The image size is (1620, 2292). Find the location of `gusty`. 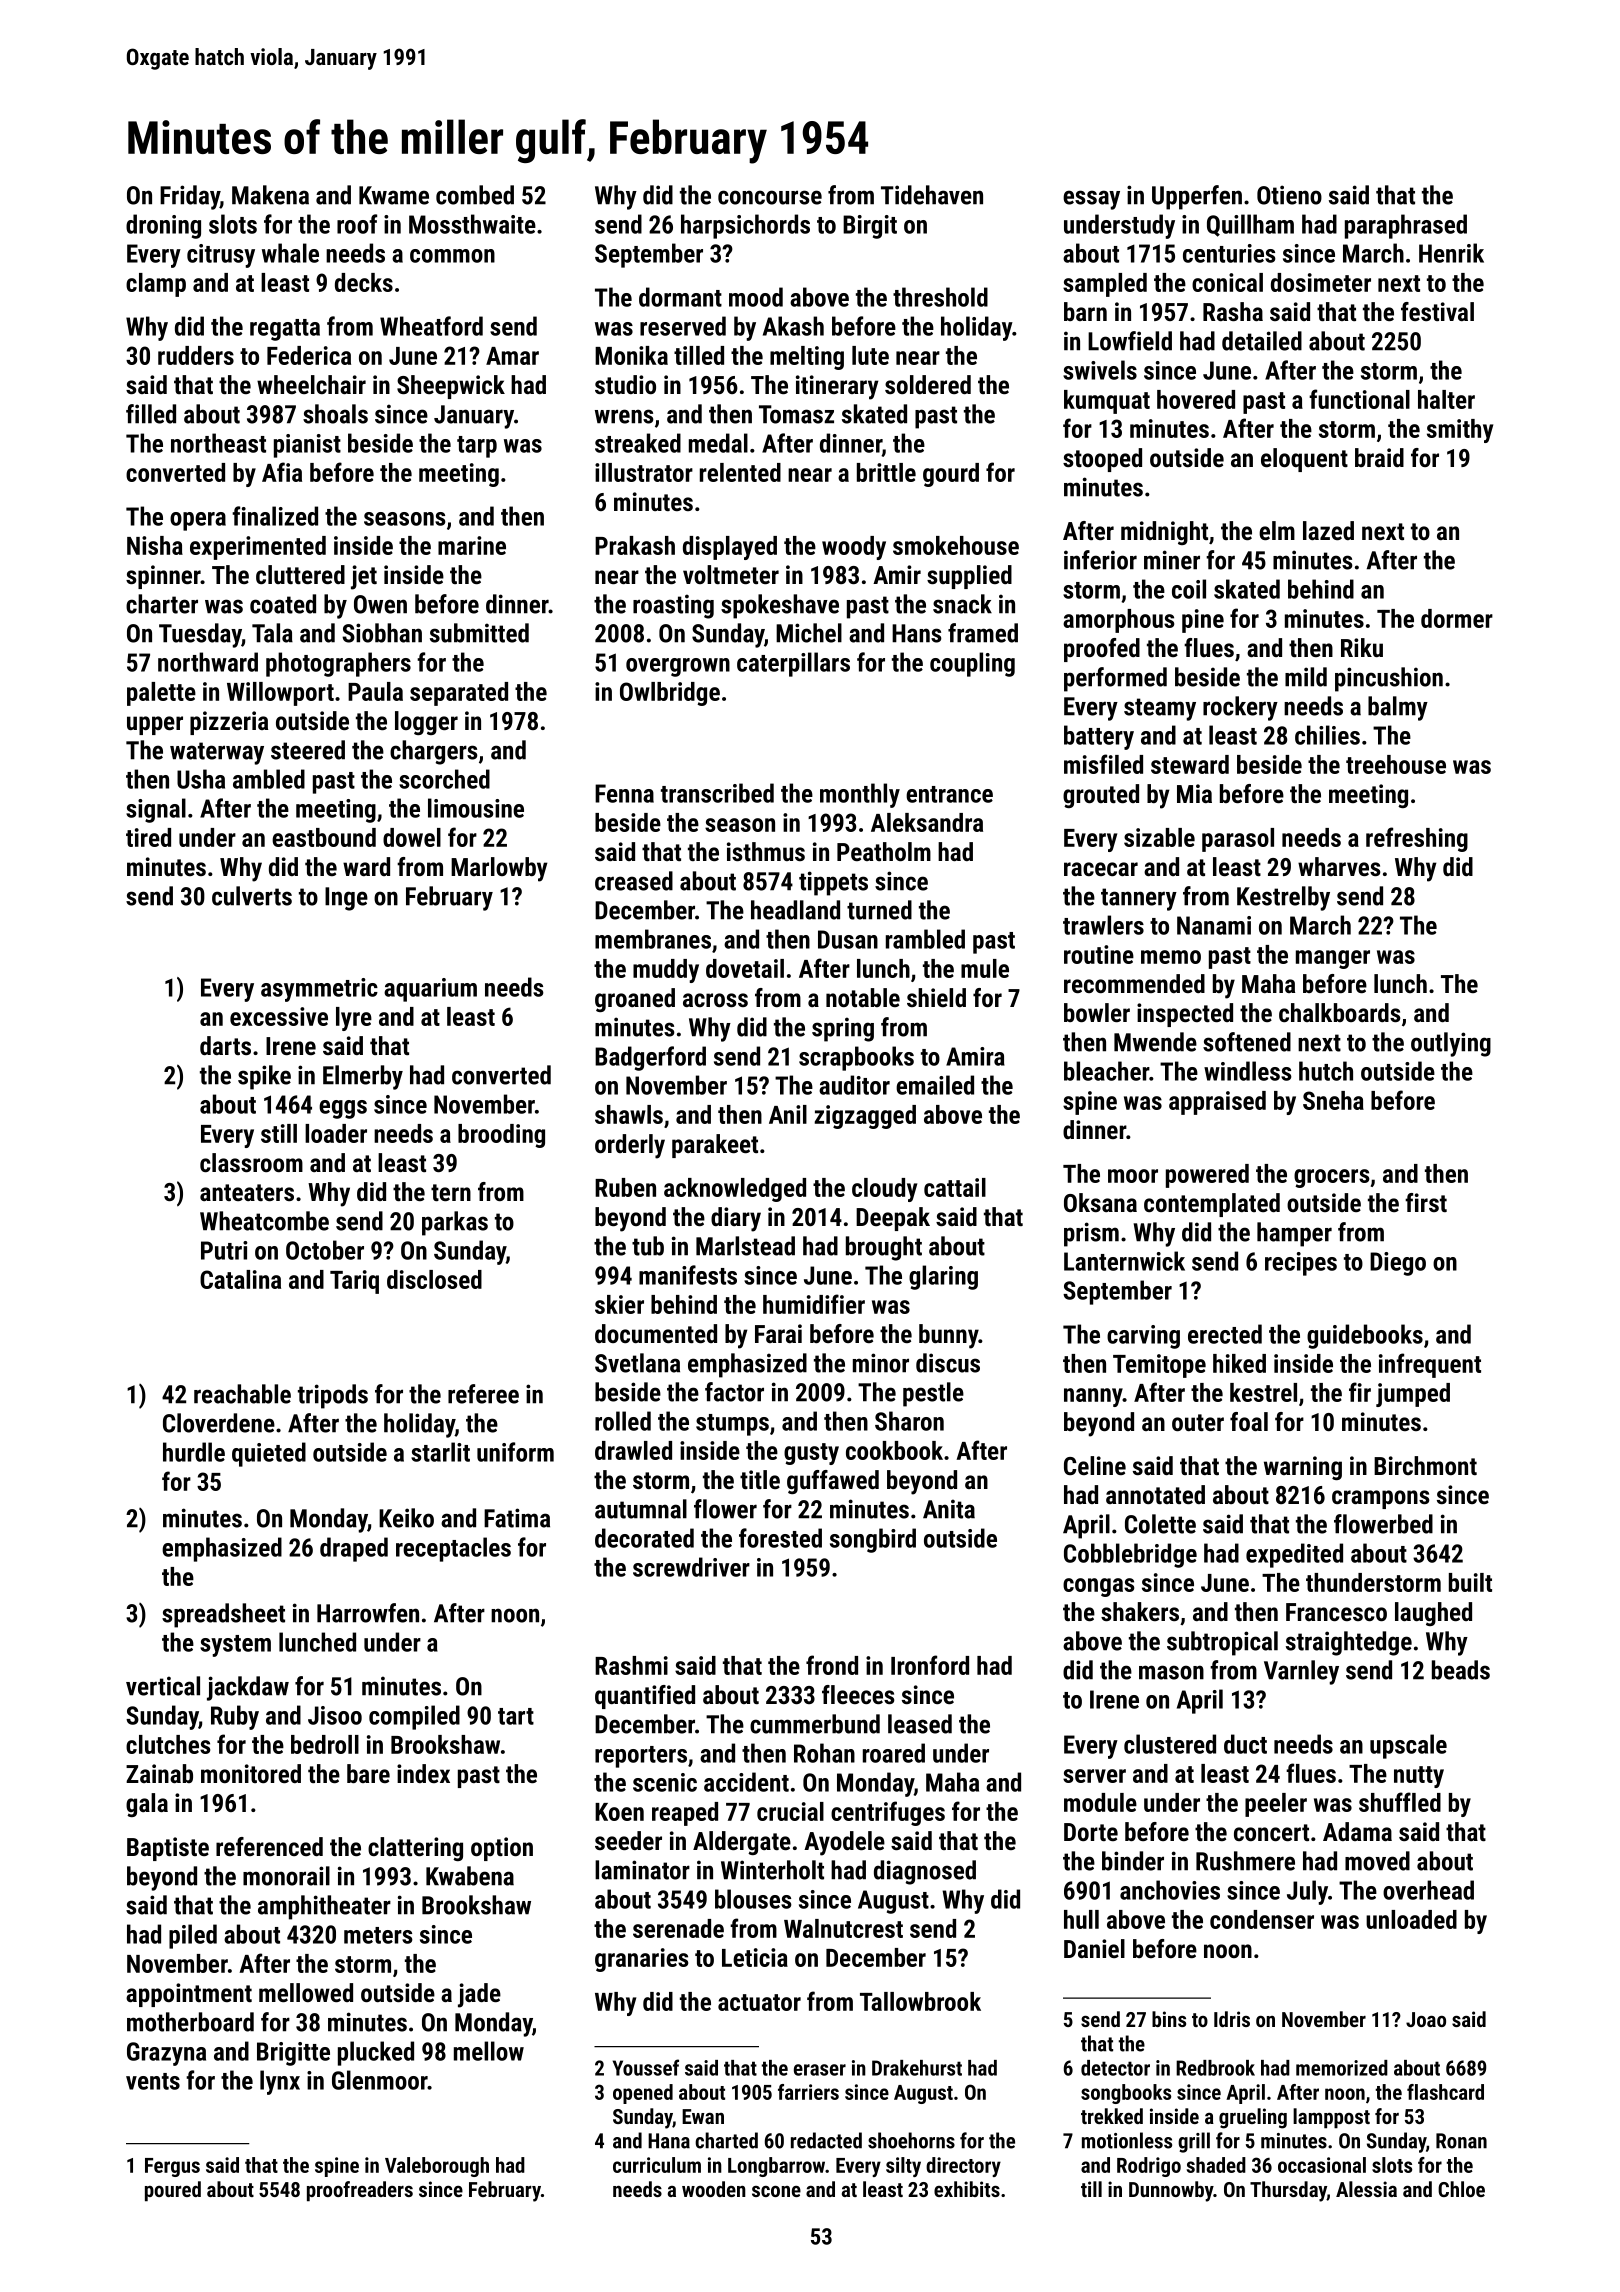

gusty is located at coordinates (811, 1454).
